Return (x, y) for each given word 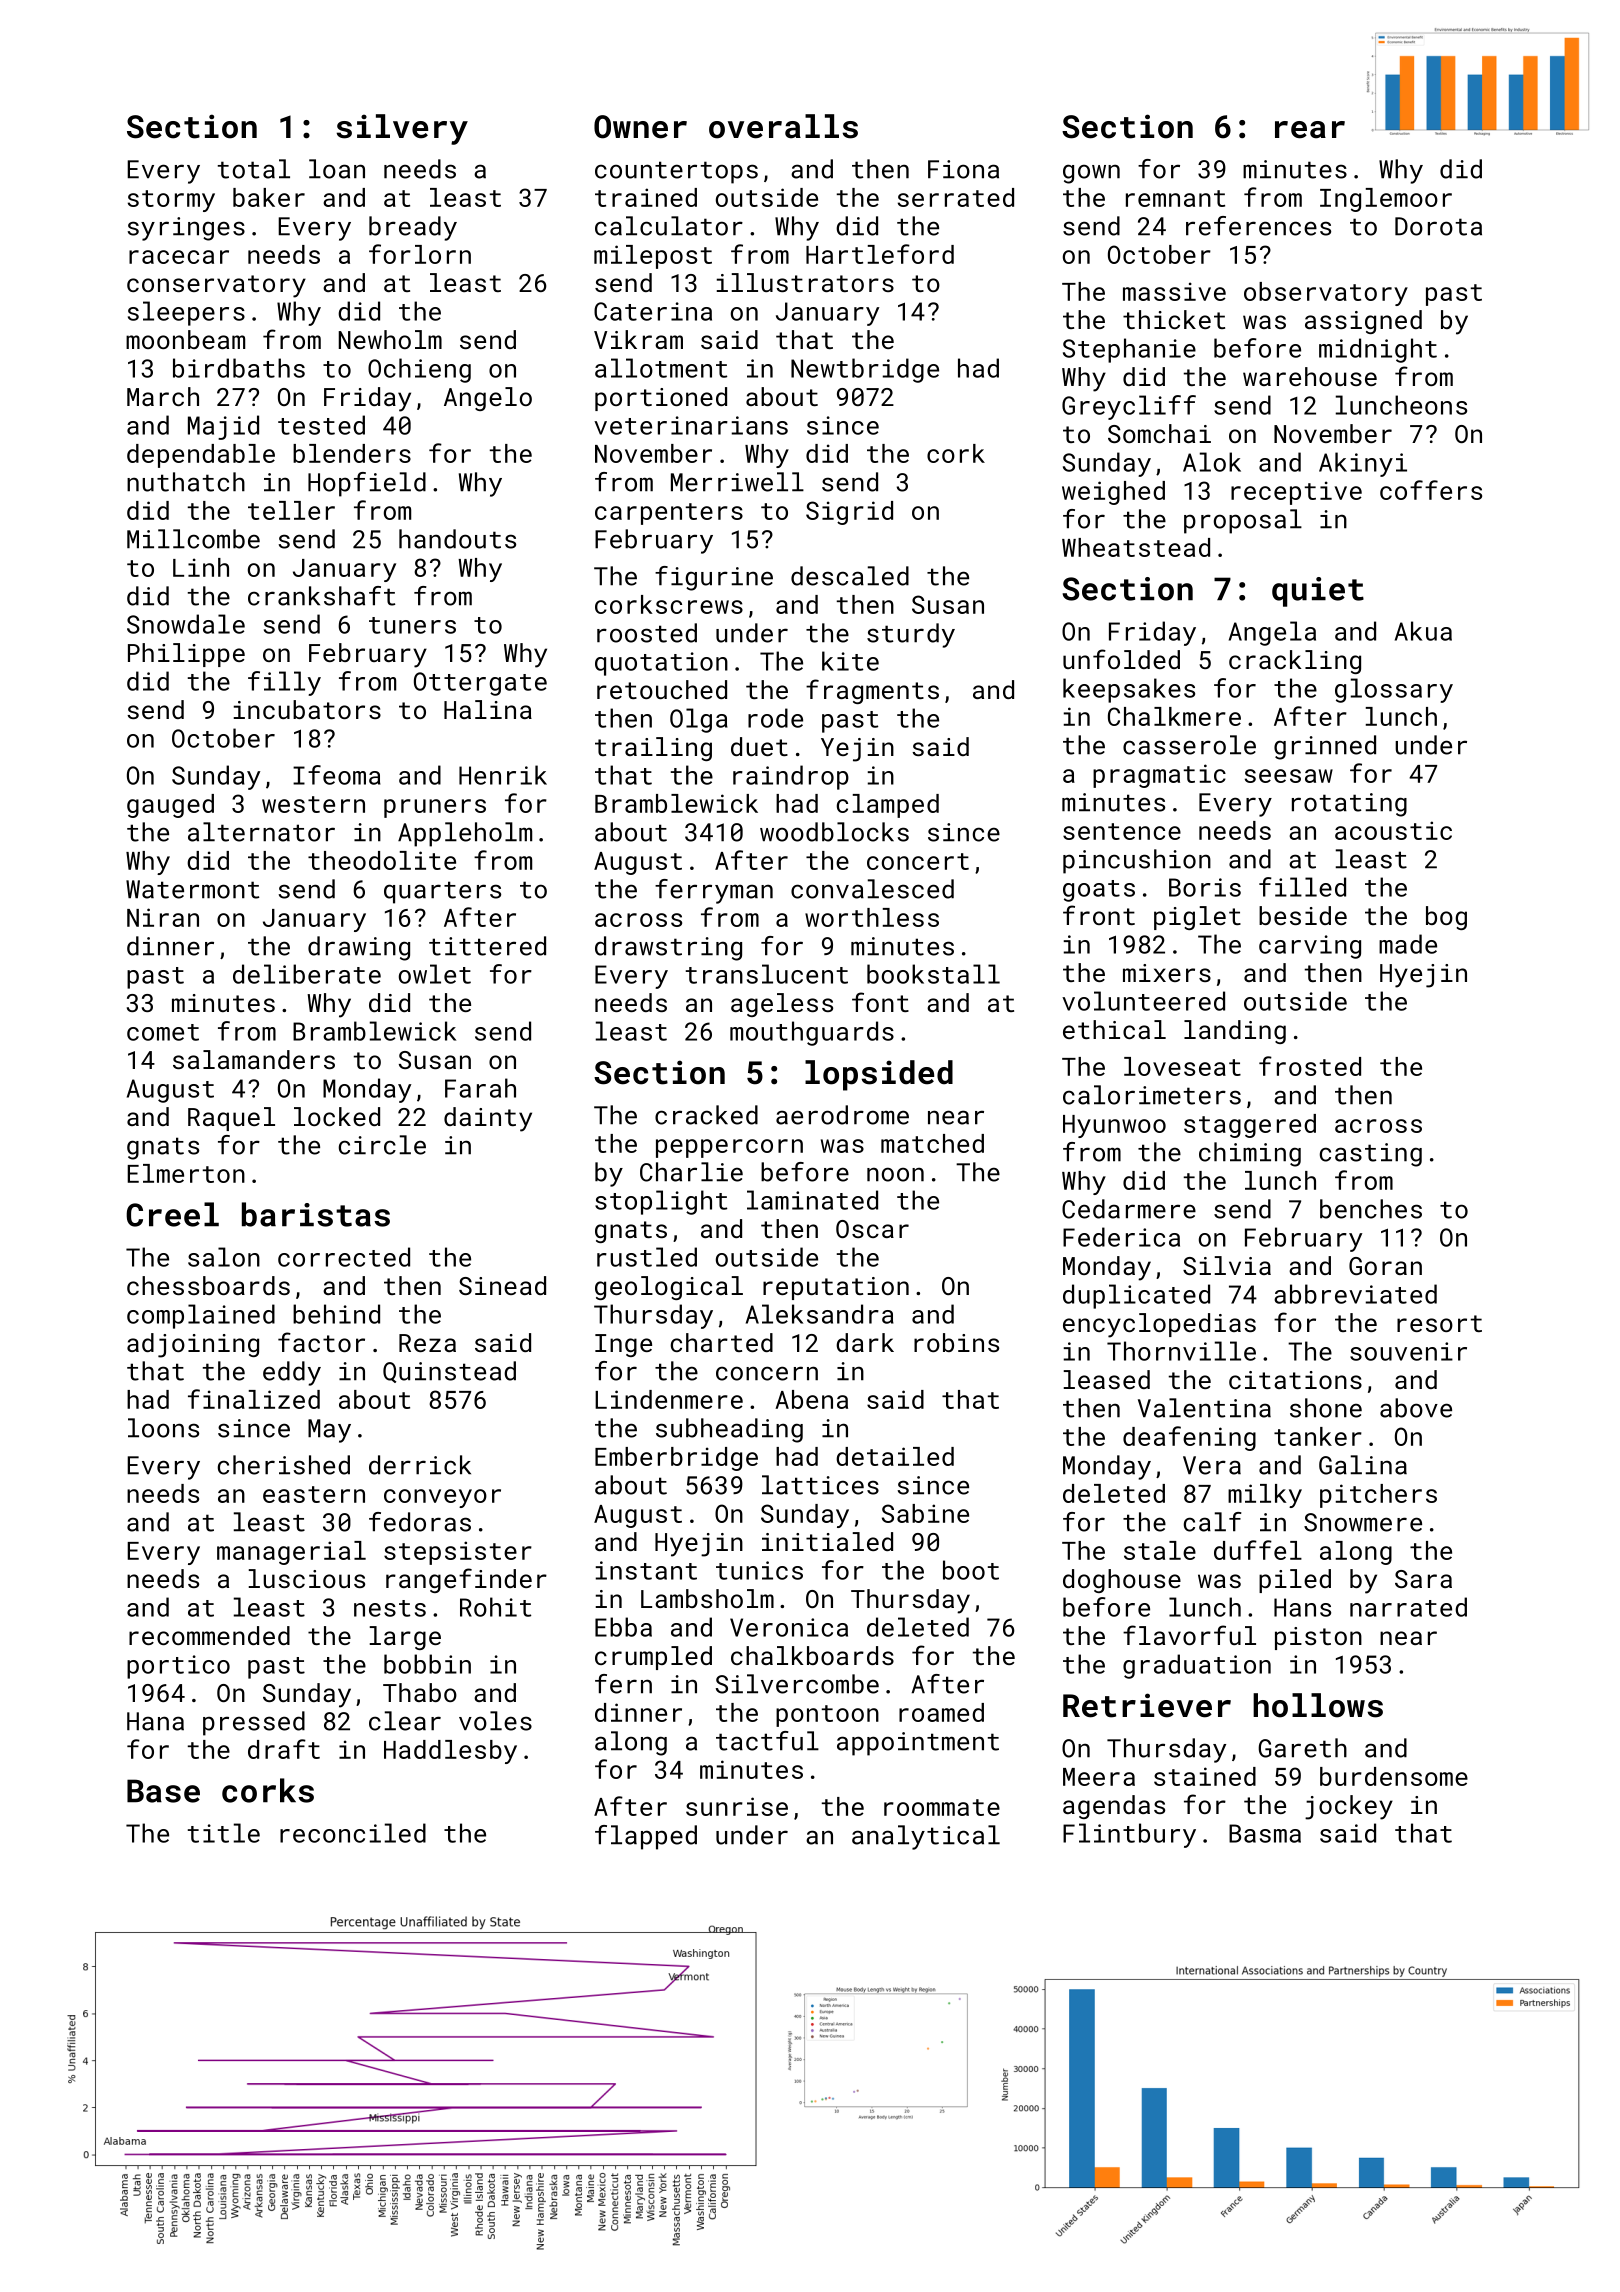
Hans (1302, 1607)
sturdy (911, 635)
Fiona (963, 169)
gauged (170, 806)
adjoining (193, 1345)
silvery (402, 129)
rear (1310, 130)
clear (405, 1721)
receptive (1296, 493)
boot (971, 1570)
